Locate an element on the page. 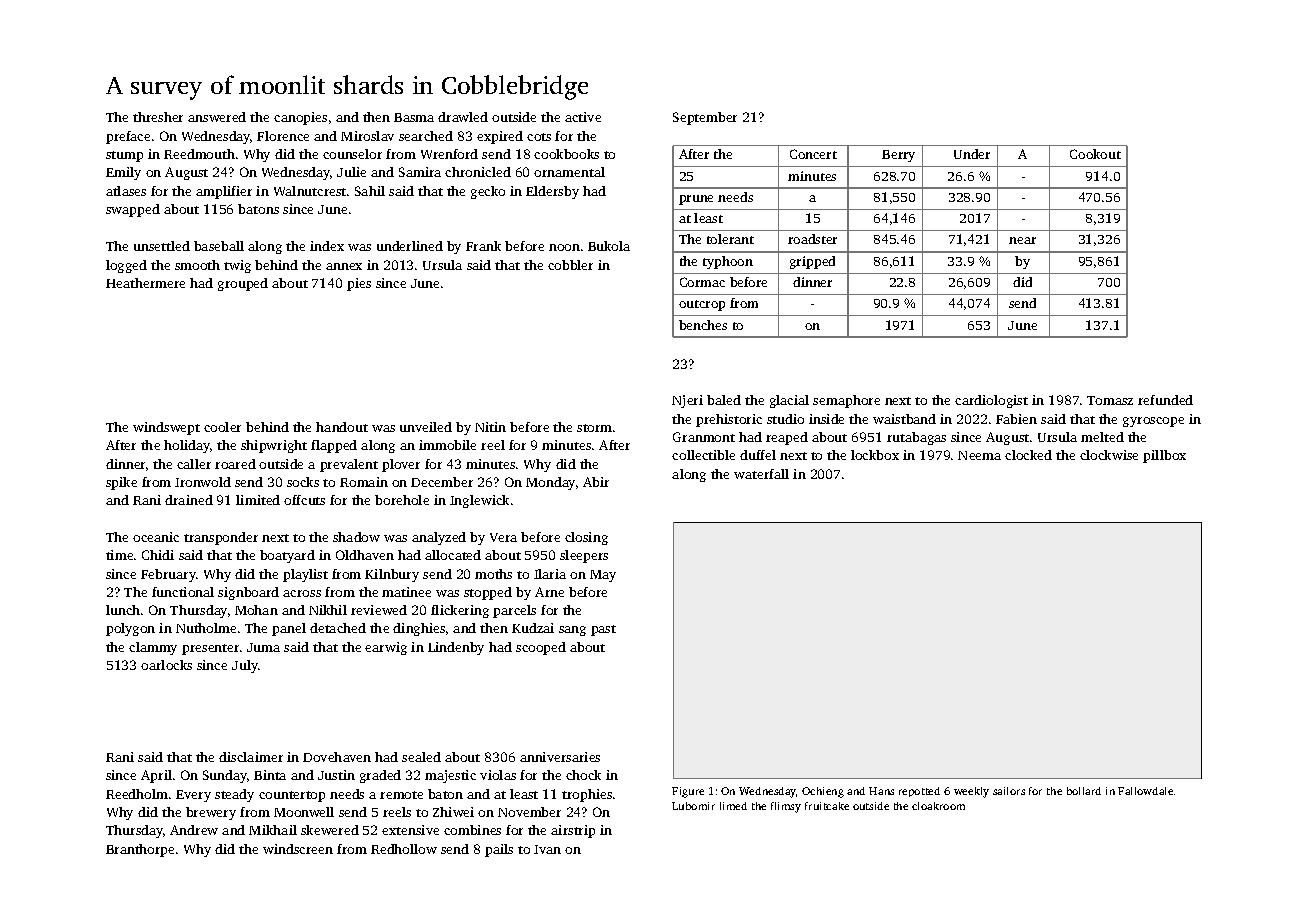  grouped is located at coordinates (243, 284).
